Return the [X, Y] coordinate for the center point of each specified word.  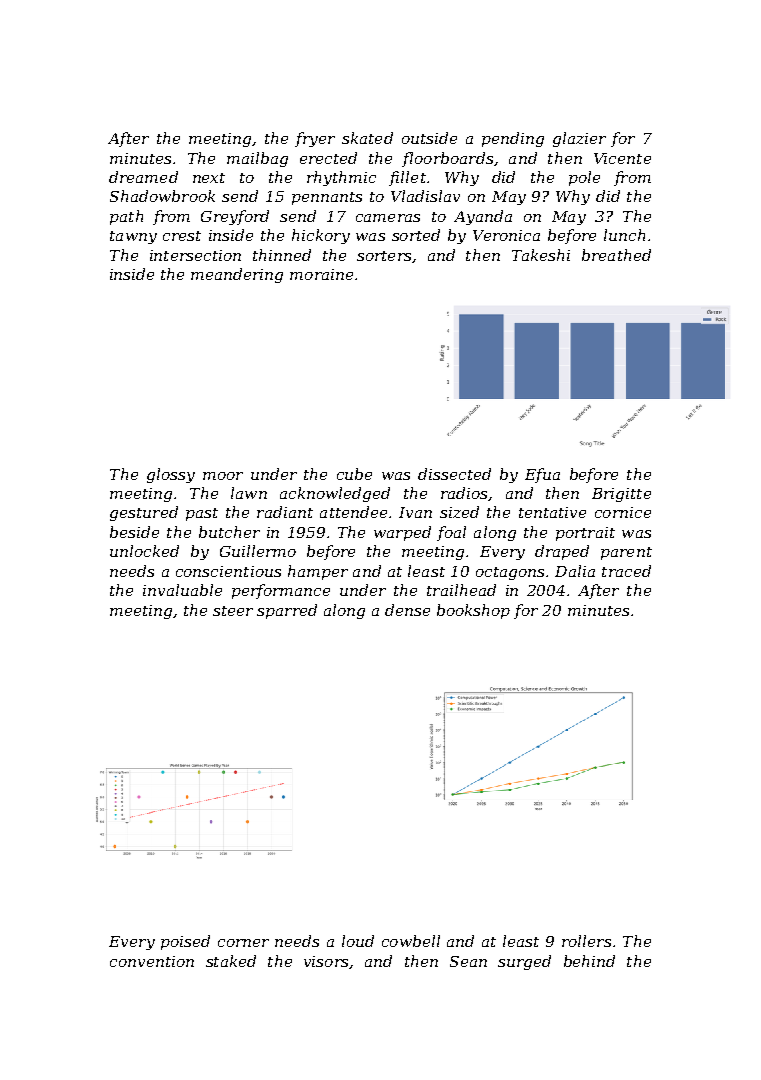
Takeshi [541, 255]
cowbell [411, 941]
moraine [321, 274]
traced [626, 571]
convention [152, 961]
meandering [237, 275]
